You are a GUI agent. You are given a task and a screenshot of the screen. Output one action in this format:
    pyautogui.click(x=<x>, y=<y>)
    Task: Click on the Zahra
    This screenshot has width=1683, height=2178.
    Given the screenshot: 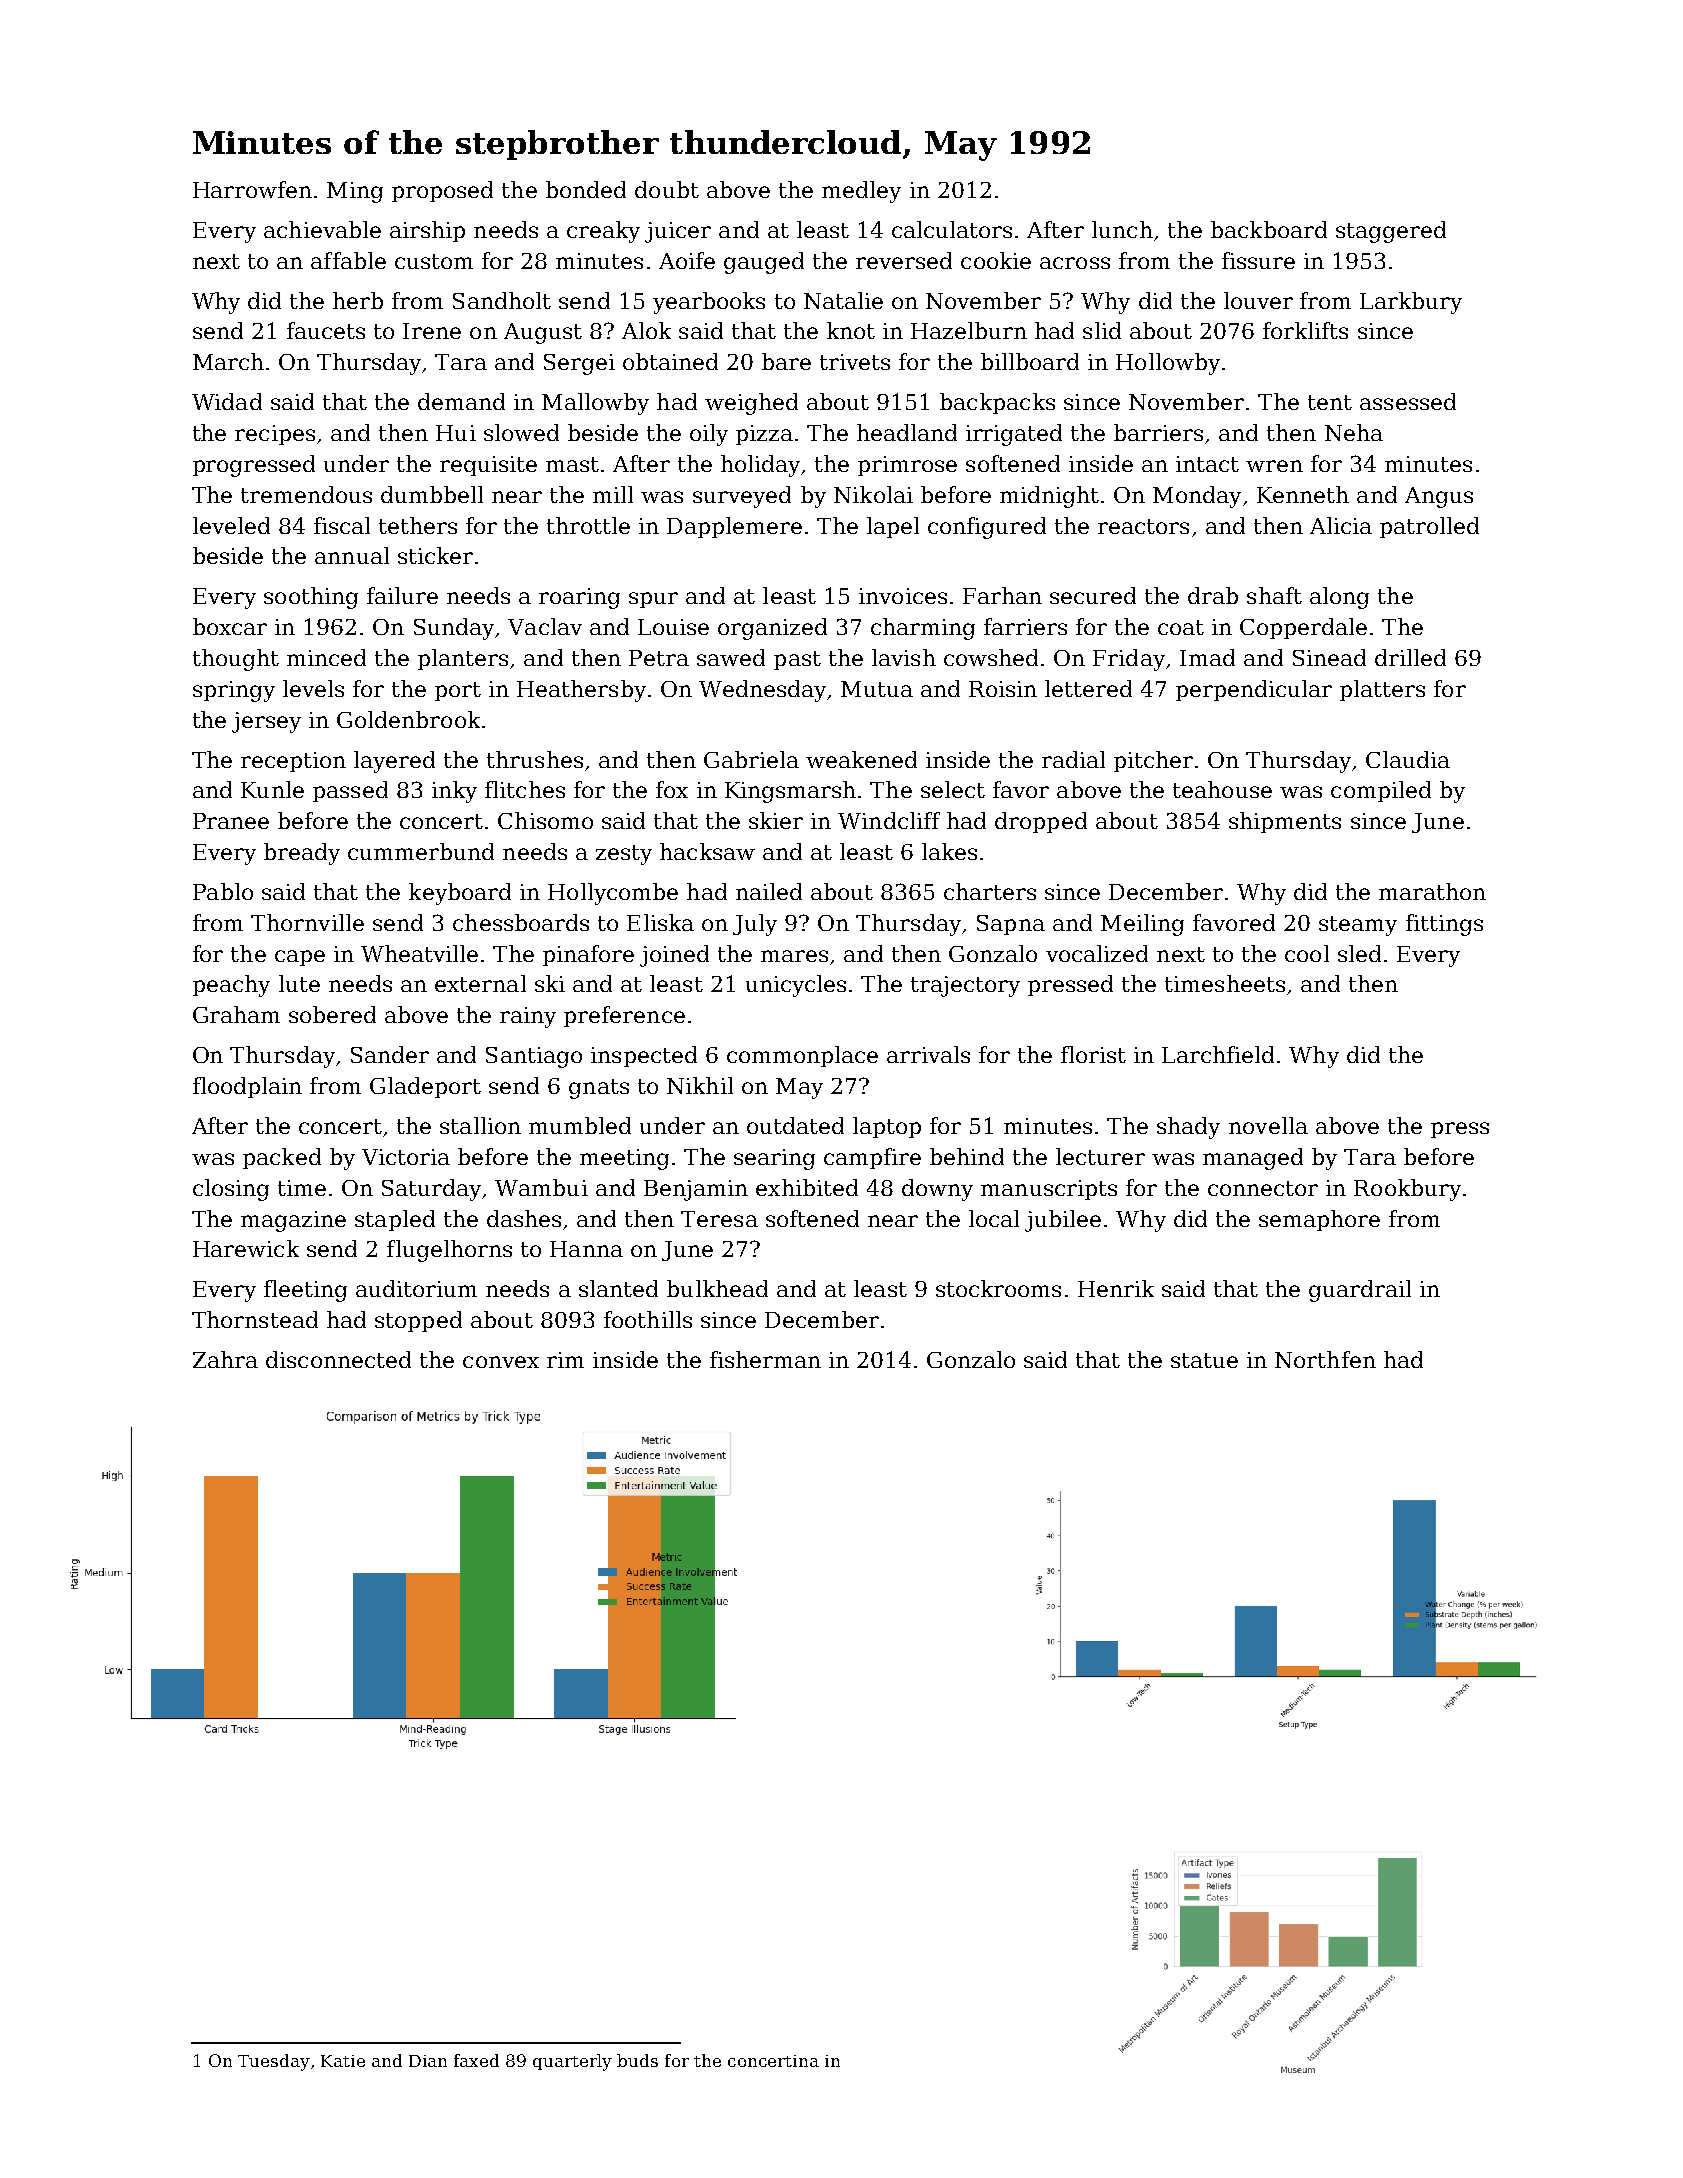 What is the action you would take?
    pyautogui.click(x=225, y=1359)
